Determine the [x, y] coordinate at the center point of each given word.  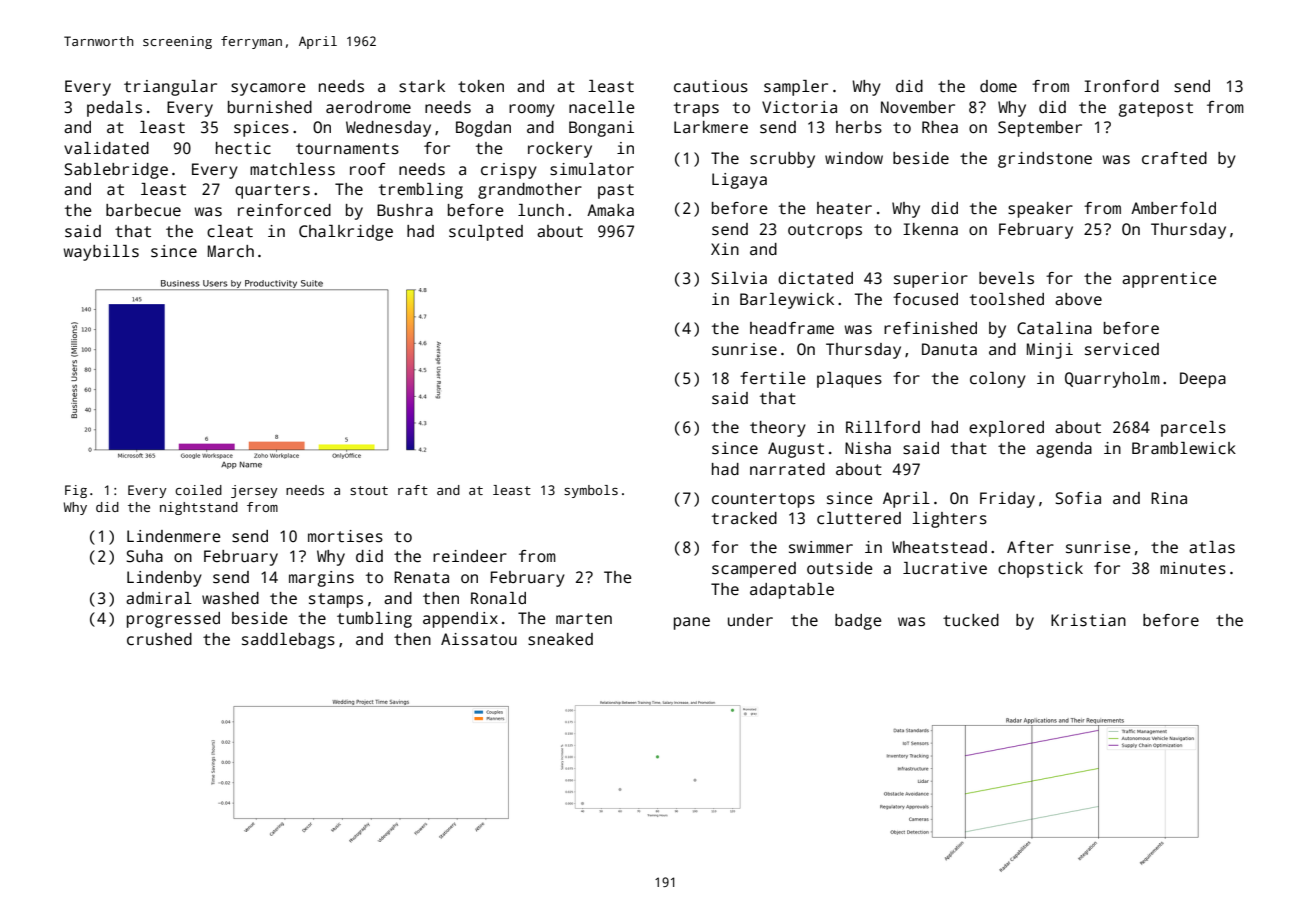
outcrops [825, 231]
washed [230, 598]
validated [106, 148]
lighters [949, 520]
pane [692, 623]
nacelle [602, 107]
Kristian [1088, 620]
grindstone [1045, 160]
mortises [345, 536]
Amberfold [1173, 208]
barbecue [143, 210]
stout [369, 490]
